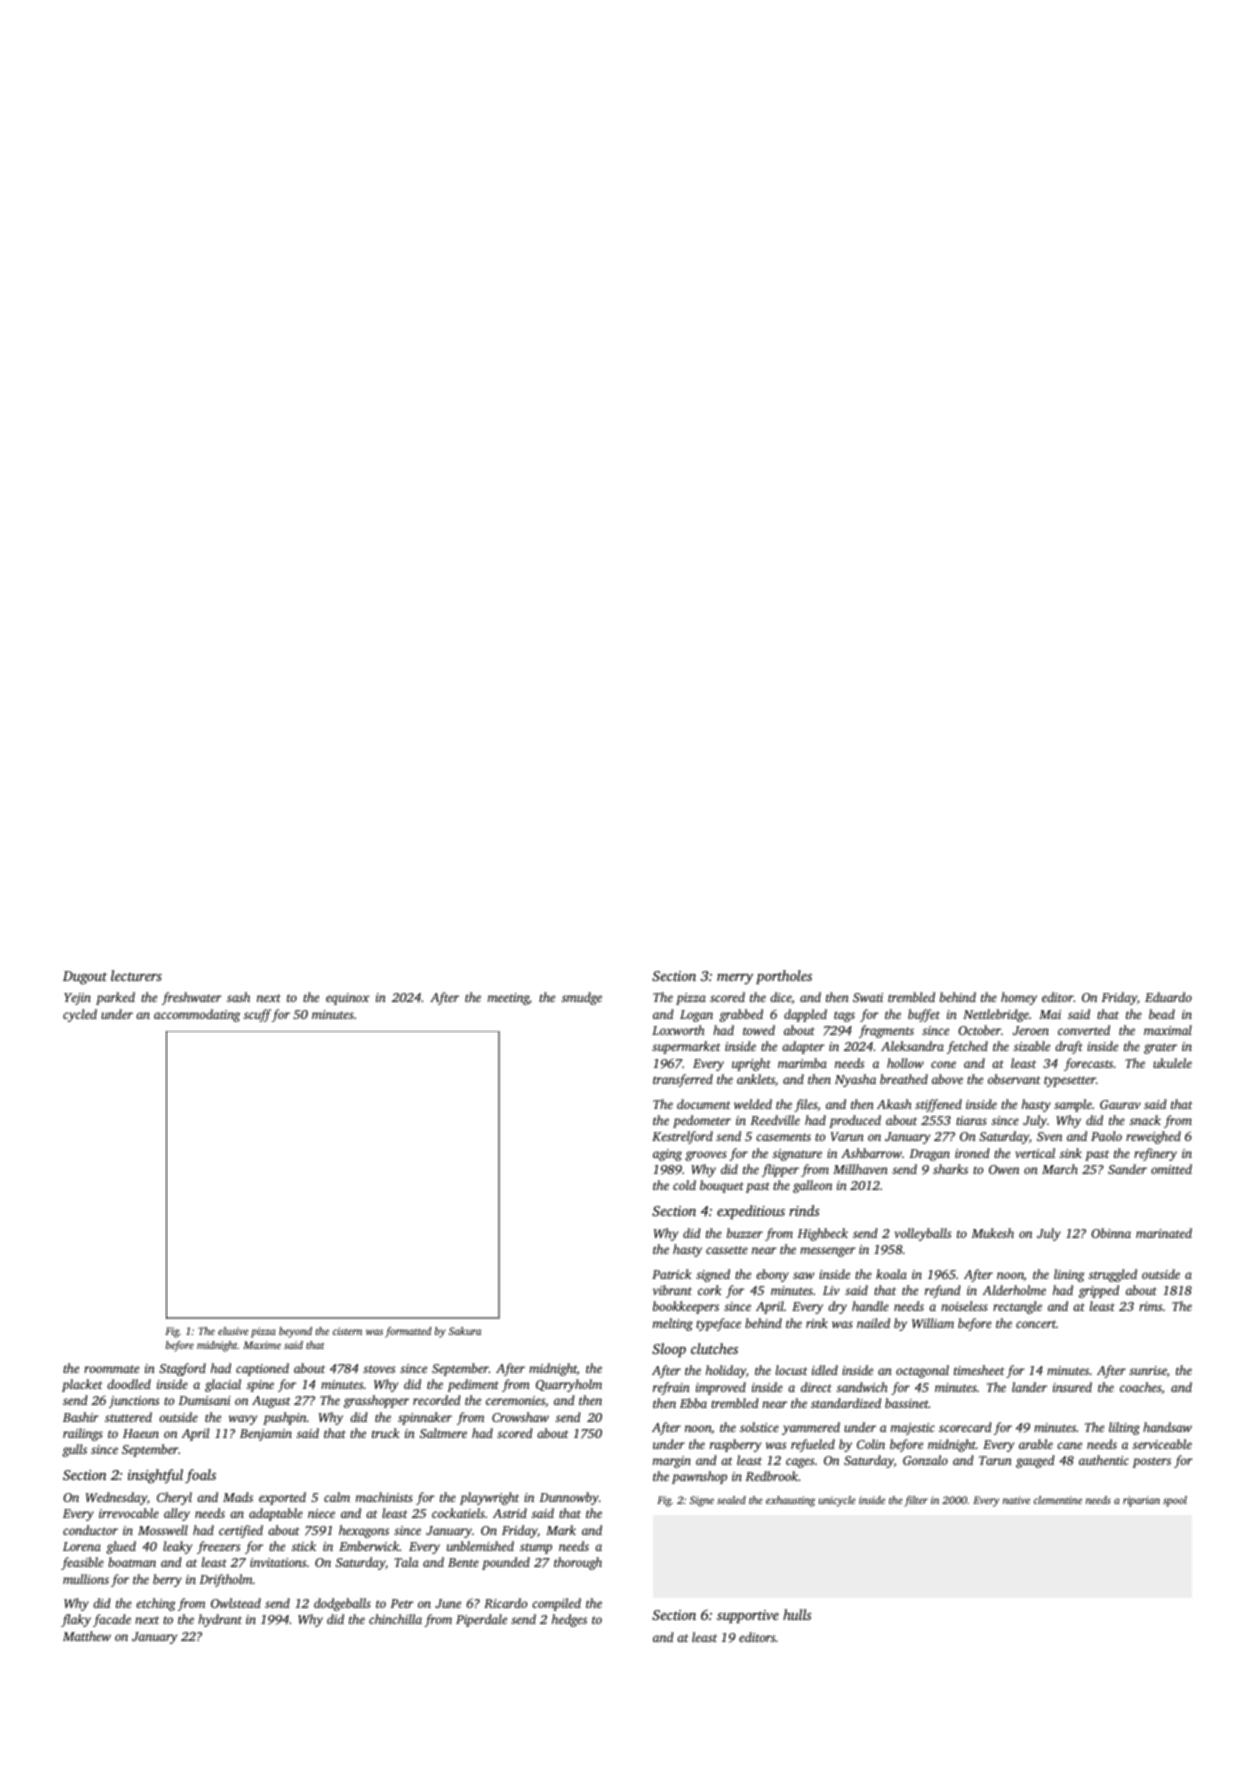 This screenshot has height=1775, width=1255. What do you see at coordinates (87, 1636) in the screenshot?
I see `Matthew` at bounding box center [87, 1636].
